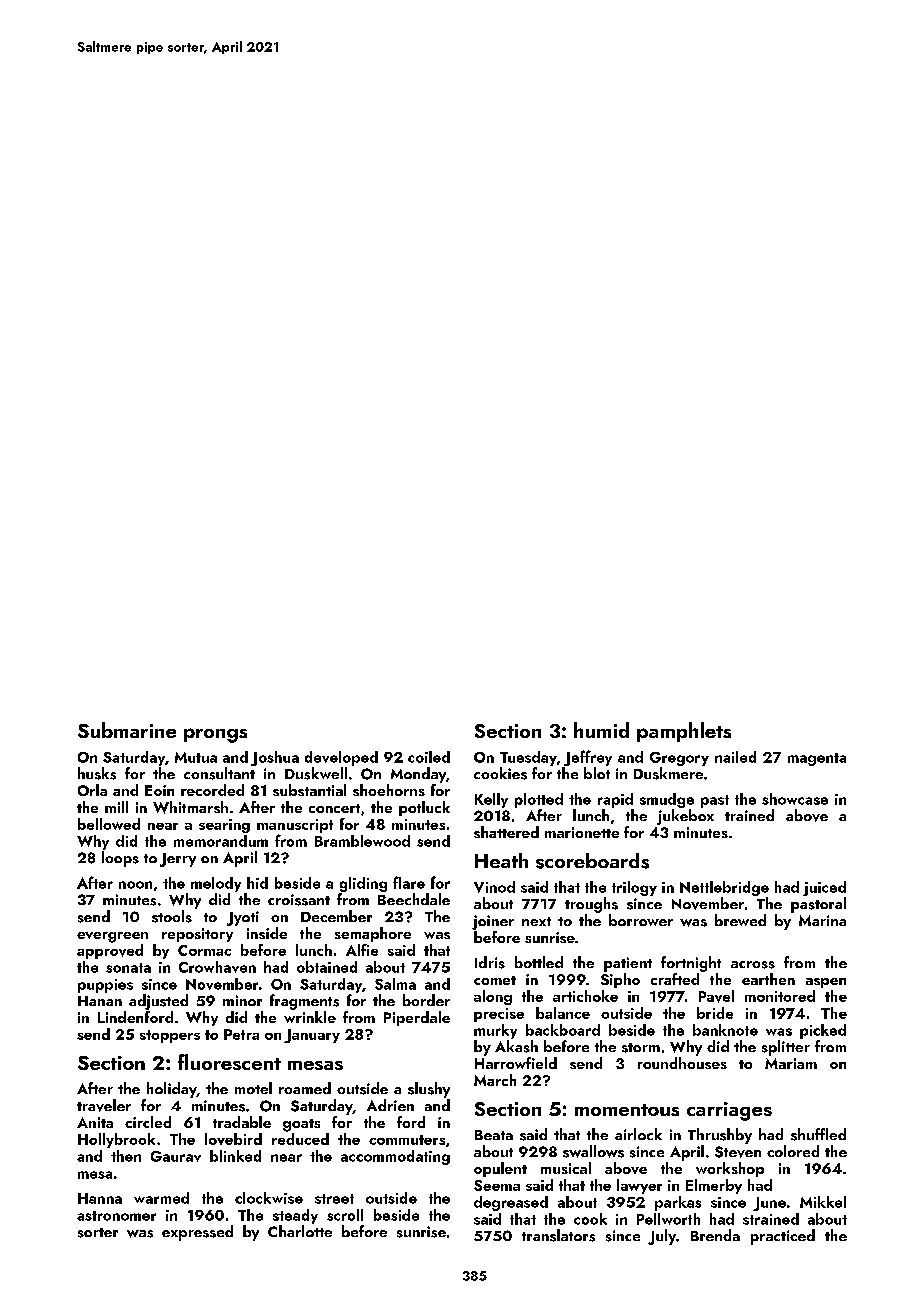 The image size is (924, 1308). Describe the element at coordinates (597, 773) in the document. I see `blot` at that location.
